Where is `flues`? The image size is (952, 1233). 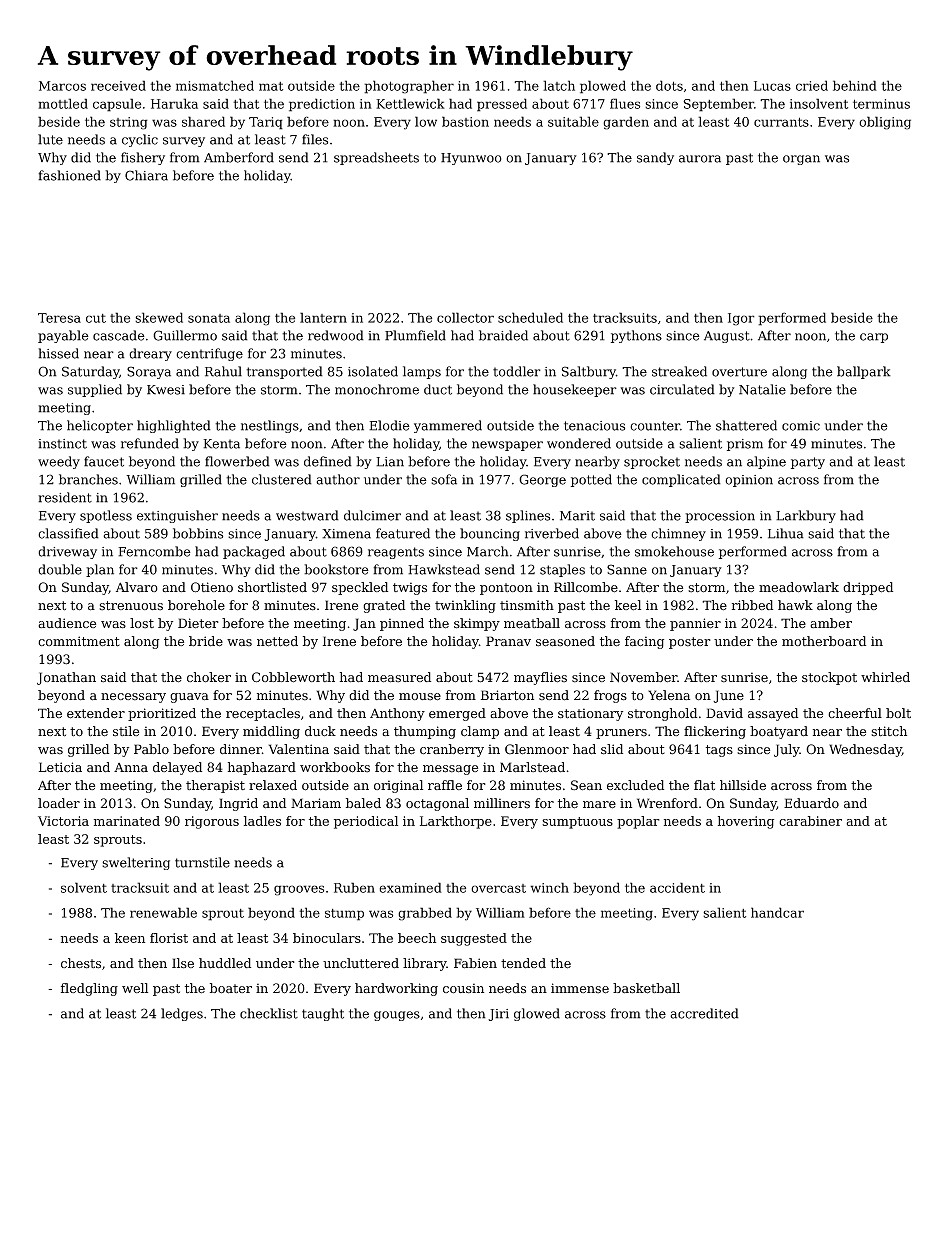
flues is located at coordinates (625, 103).
